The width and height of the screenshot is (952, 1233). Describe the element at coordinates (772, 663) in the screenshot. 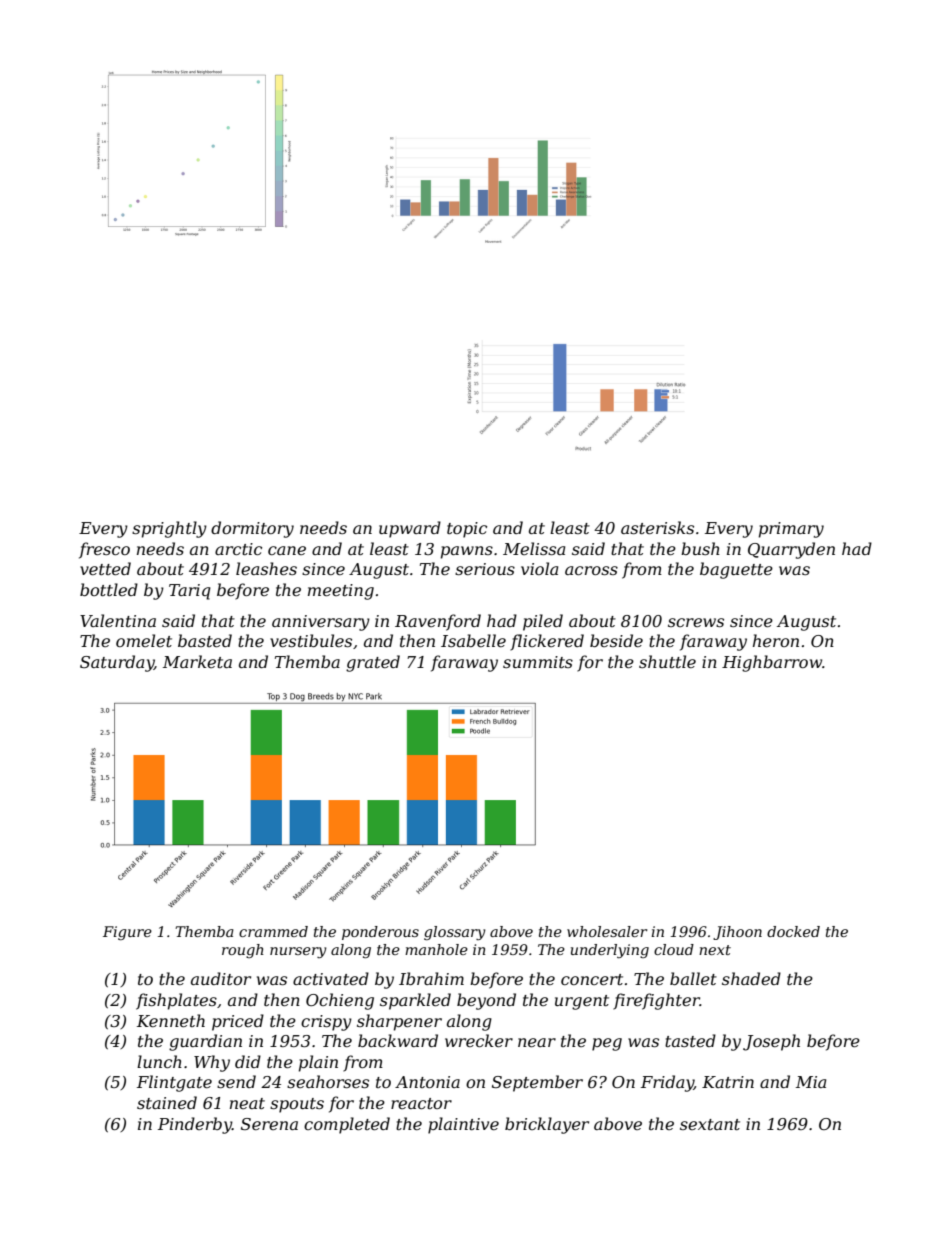

I see `Highbarrow` at that location.
